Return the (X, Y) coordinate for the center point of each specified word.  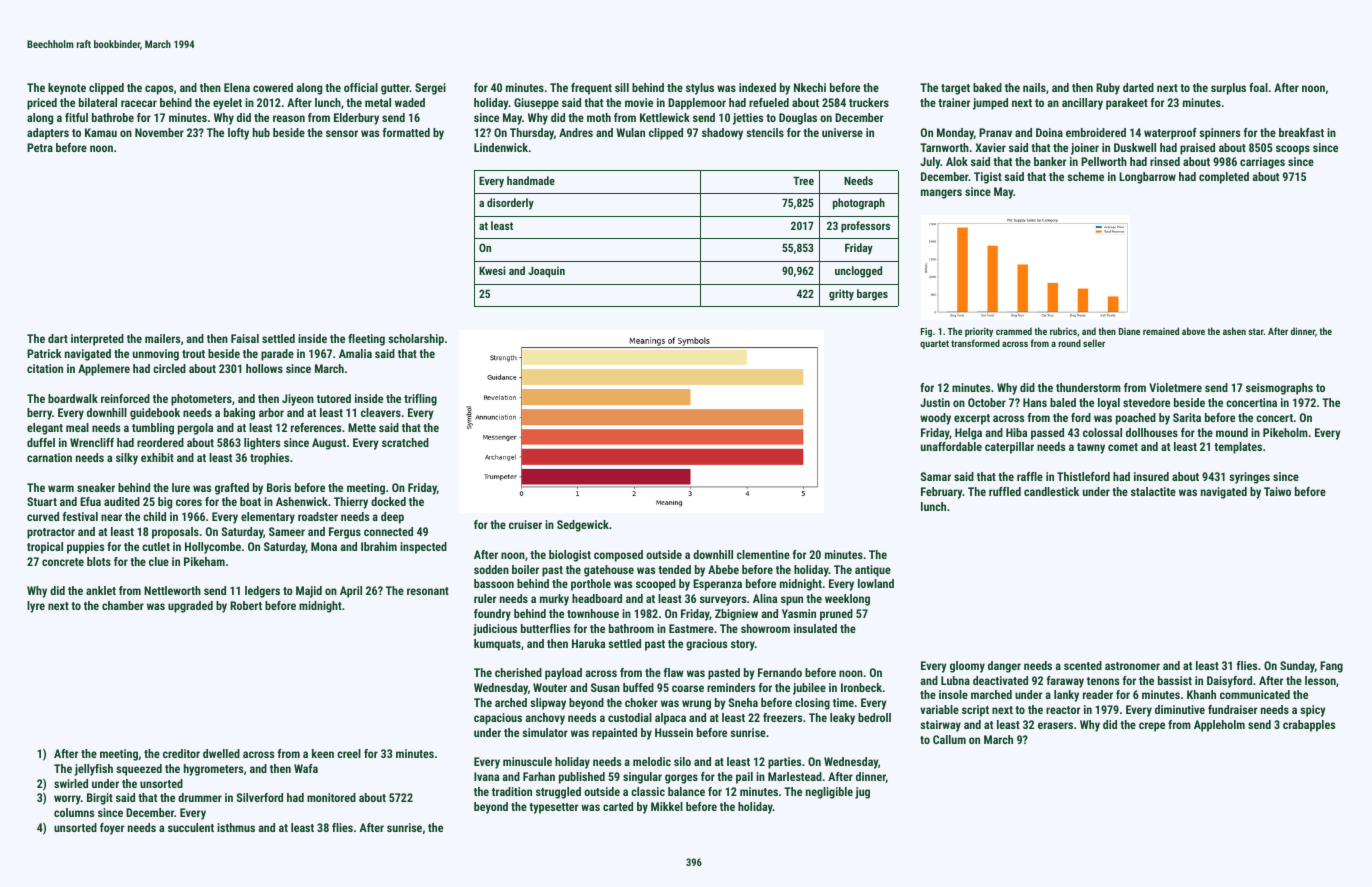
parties (784, 763)
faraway (1065, 682)
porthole (591, 585)
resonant (428, 591)
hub (261, 132)
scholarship (416, 340)
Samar (936, 476)
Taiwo (1277, 491)
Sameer (287, 531)
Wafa (306, 768)
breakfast (1301, 132)
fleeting (366, 340)
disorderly (510, 204)
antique (873, 571)
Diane (1129, 331)
